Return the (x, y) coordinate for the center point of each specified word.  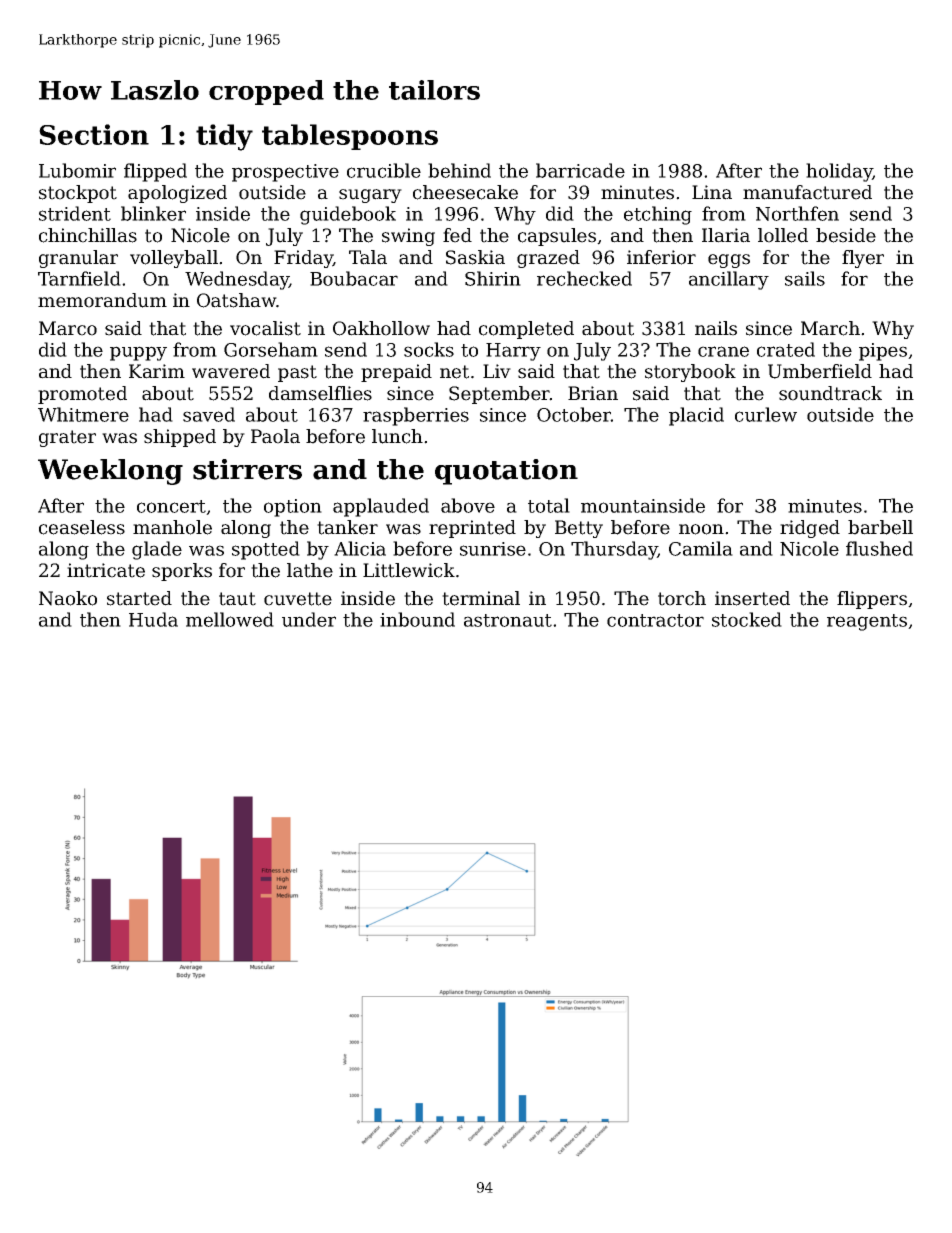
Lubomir (77, 170)
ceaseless (82, 527)
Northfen (797, 213)
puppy (138, 353)
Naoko (68, 598)
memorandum (102, 300)
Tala (368, 257)
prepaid (396, 373)
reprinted (472, 529)
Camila (701, 548)
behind (459, 170)
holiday (839, 172)
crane (723, 351)
